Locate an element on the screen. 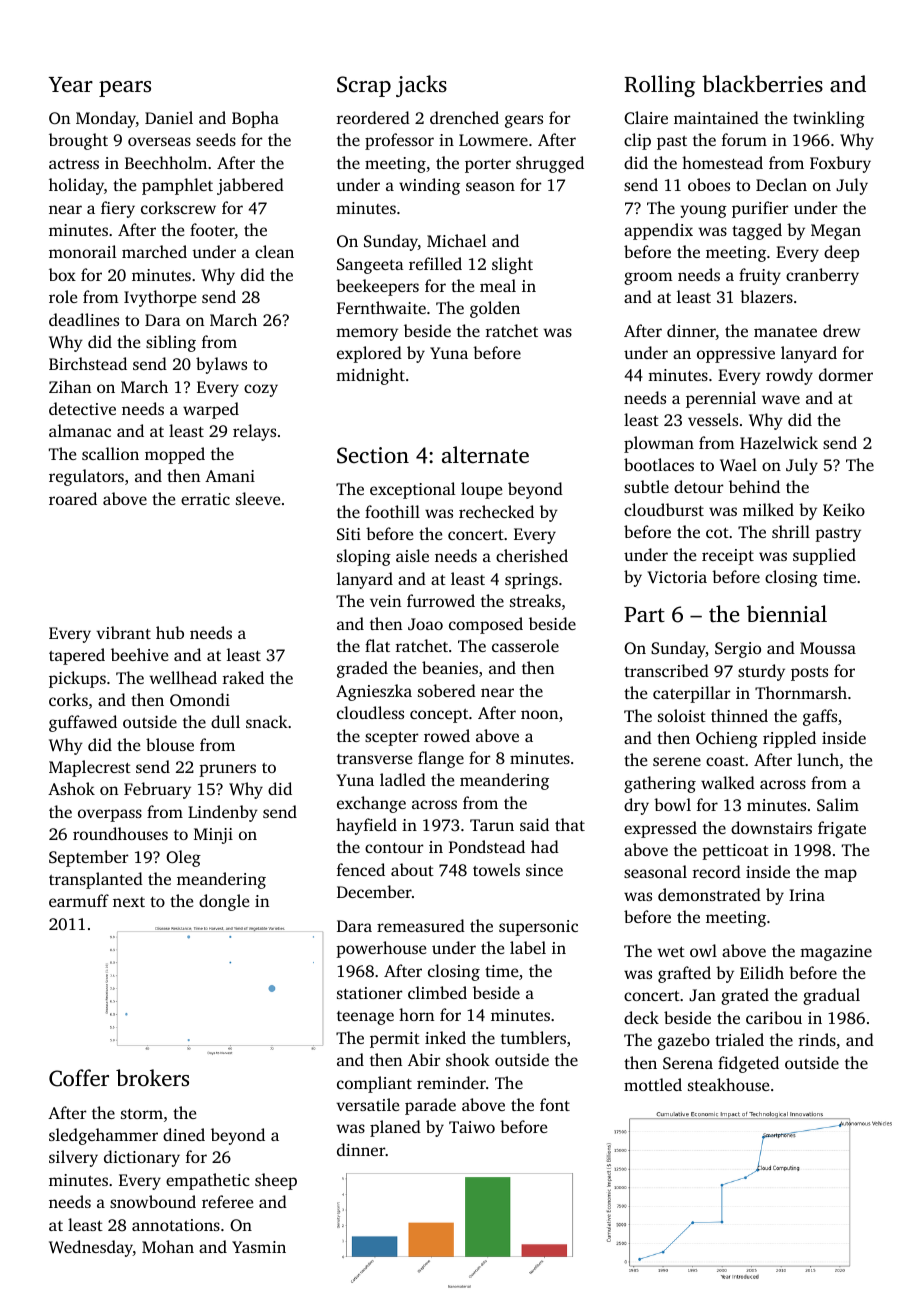  roared is located at coordinates (73, 498).
